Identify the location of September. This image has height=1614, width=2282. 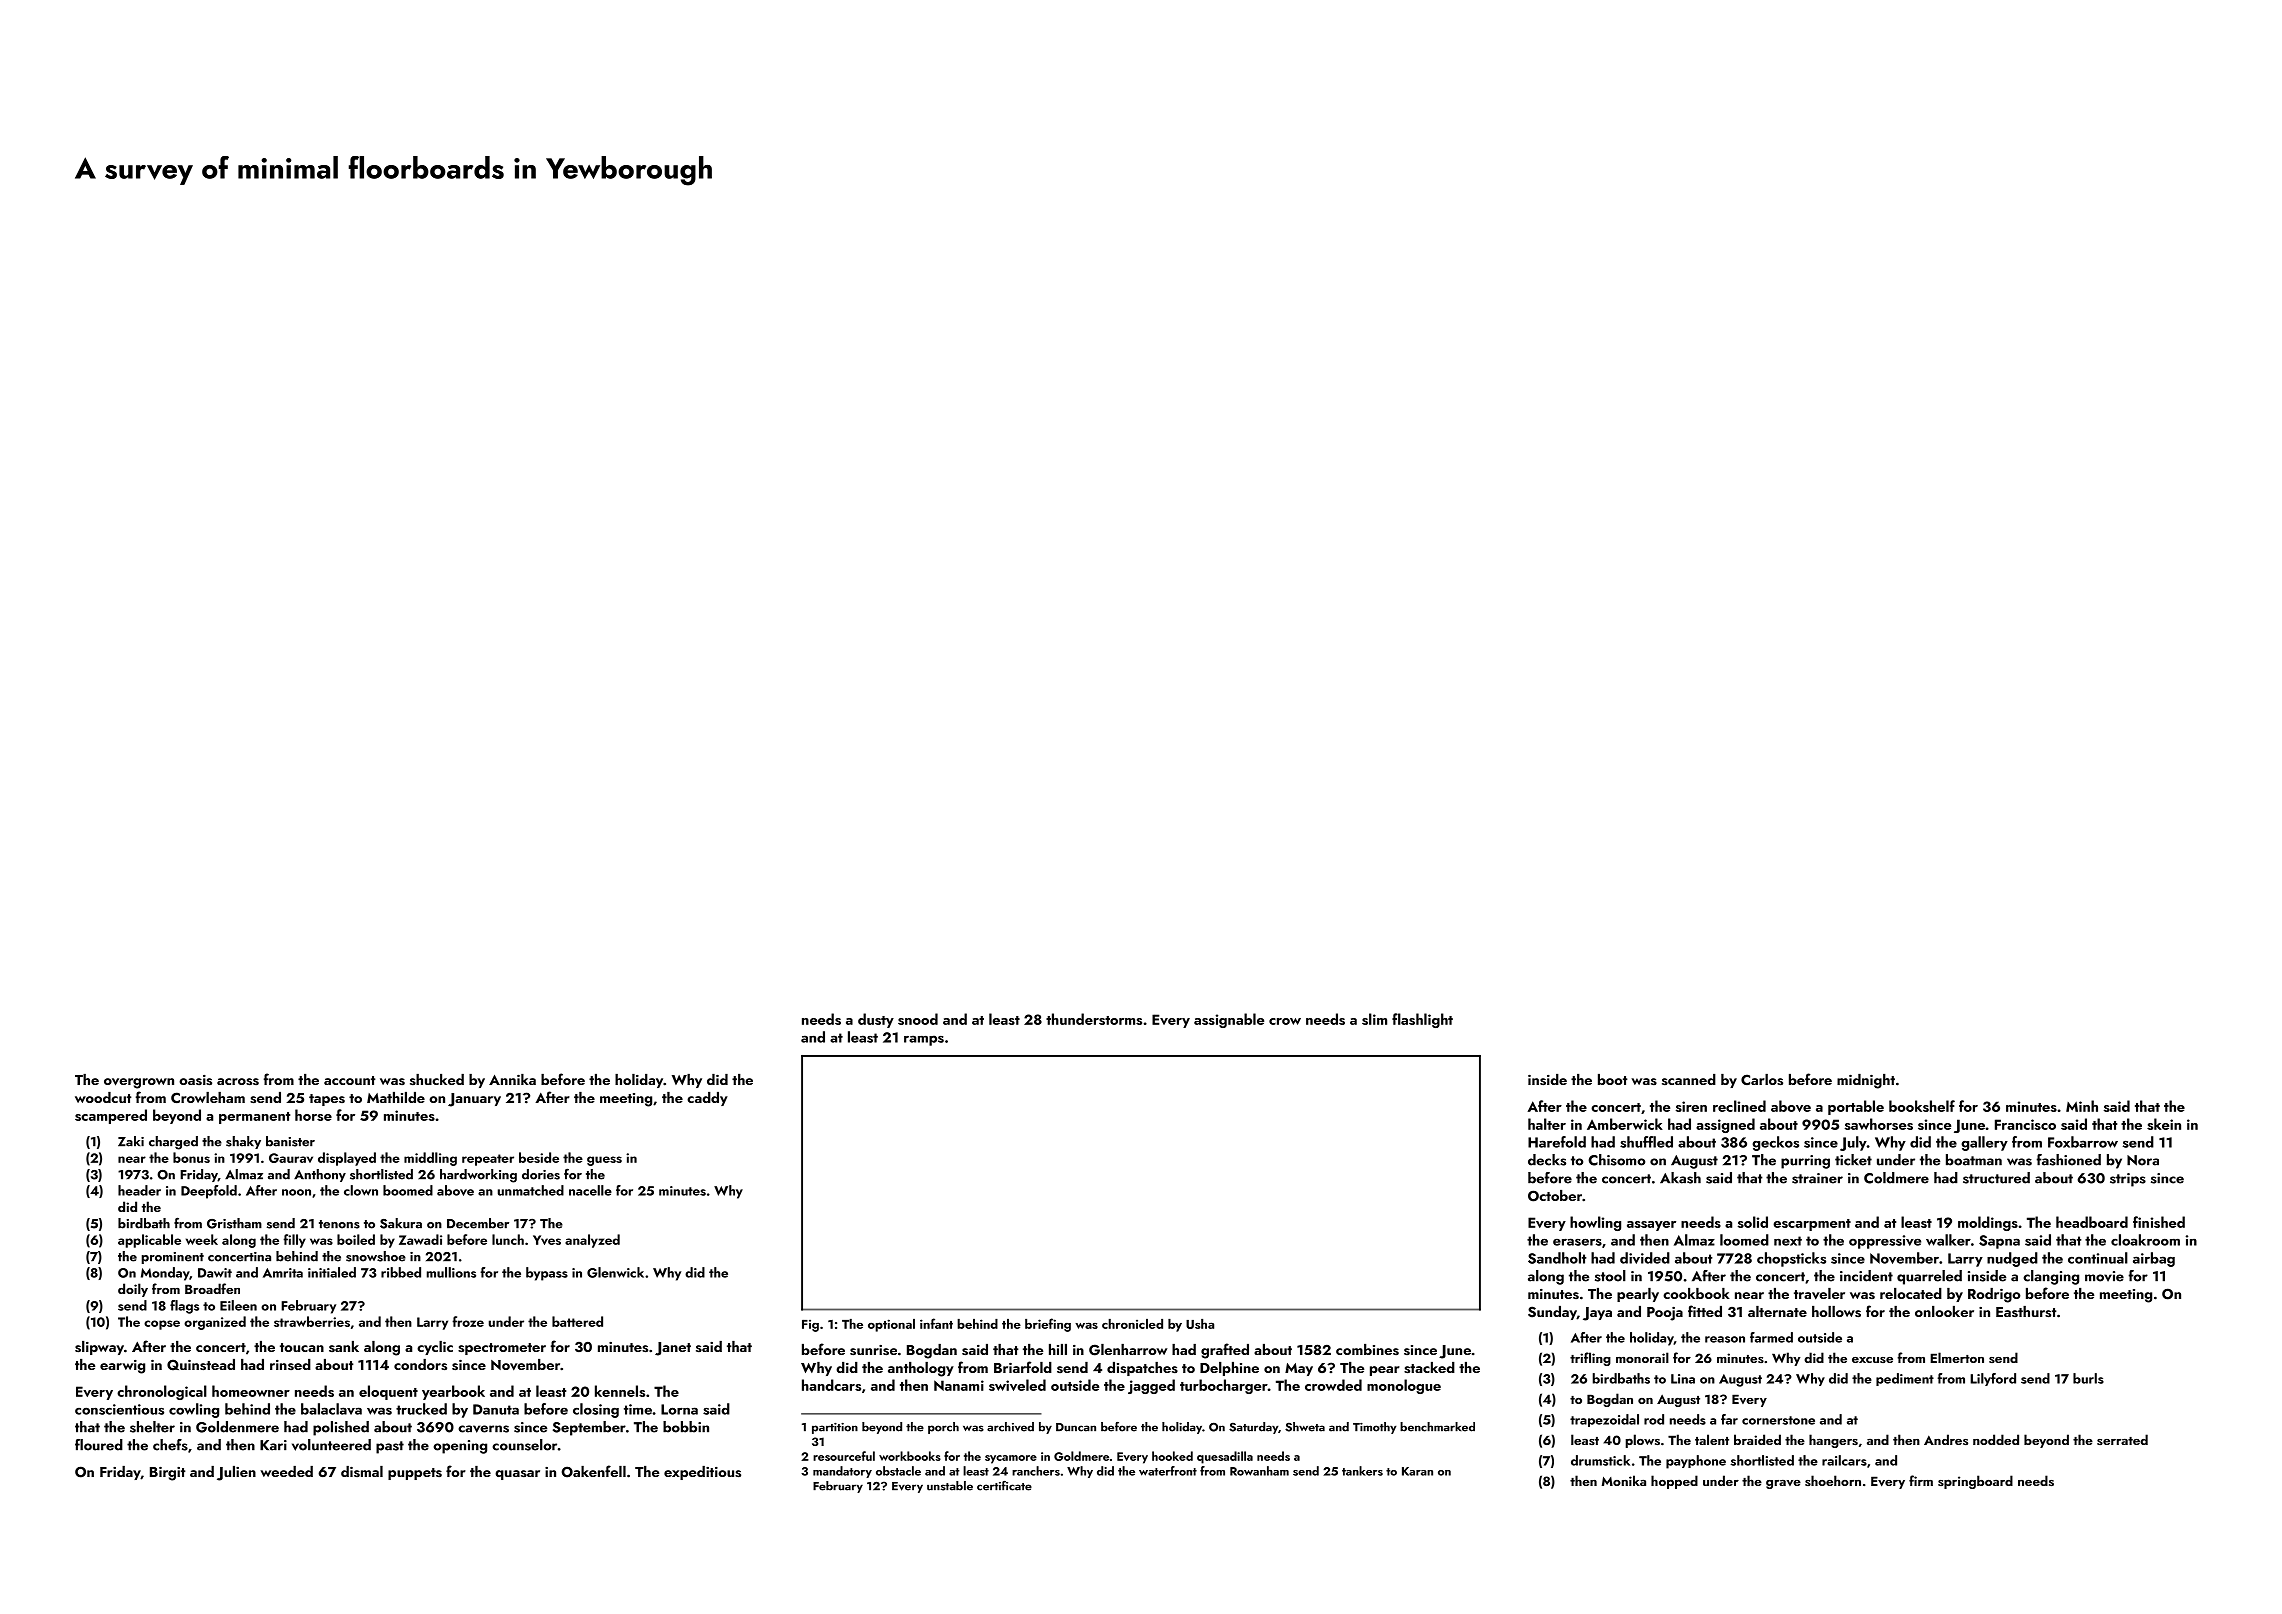
(589, 1428).
